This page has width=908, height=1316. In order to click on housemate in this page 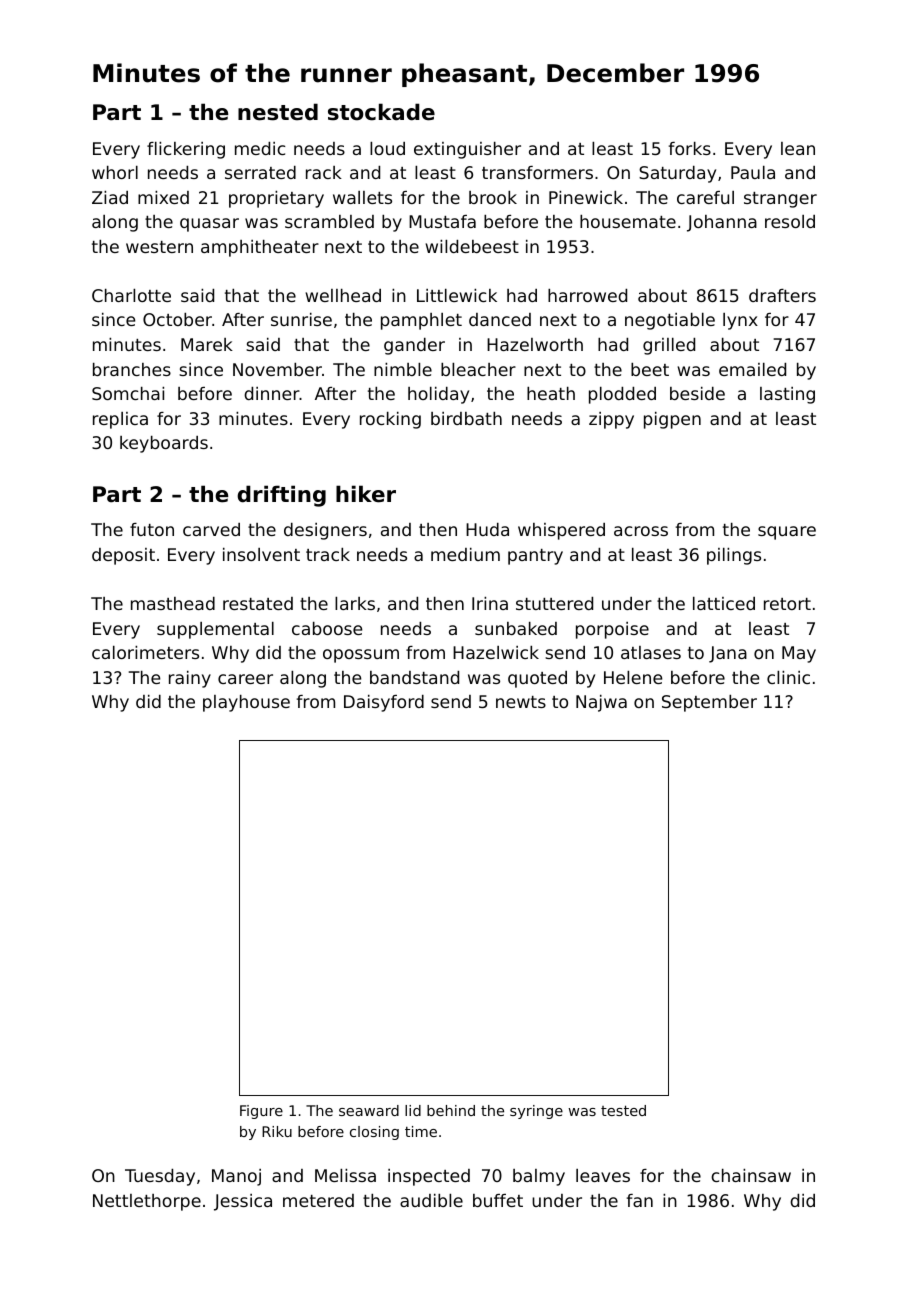, I will do `click(628, 221)`.
